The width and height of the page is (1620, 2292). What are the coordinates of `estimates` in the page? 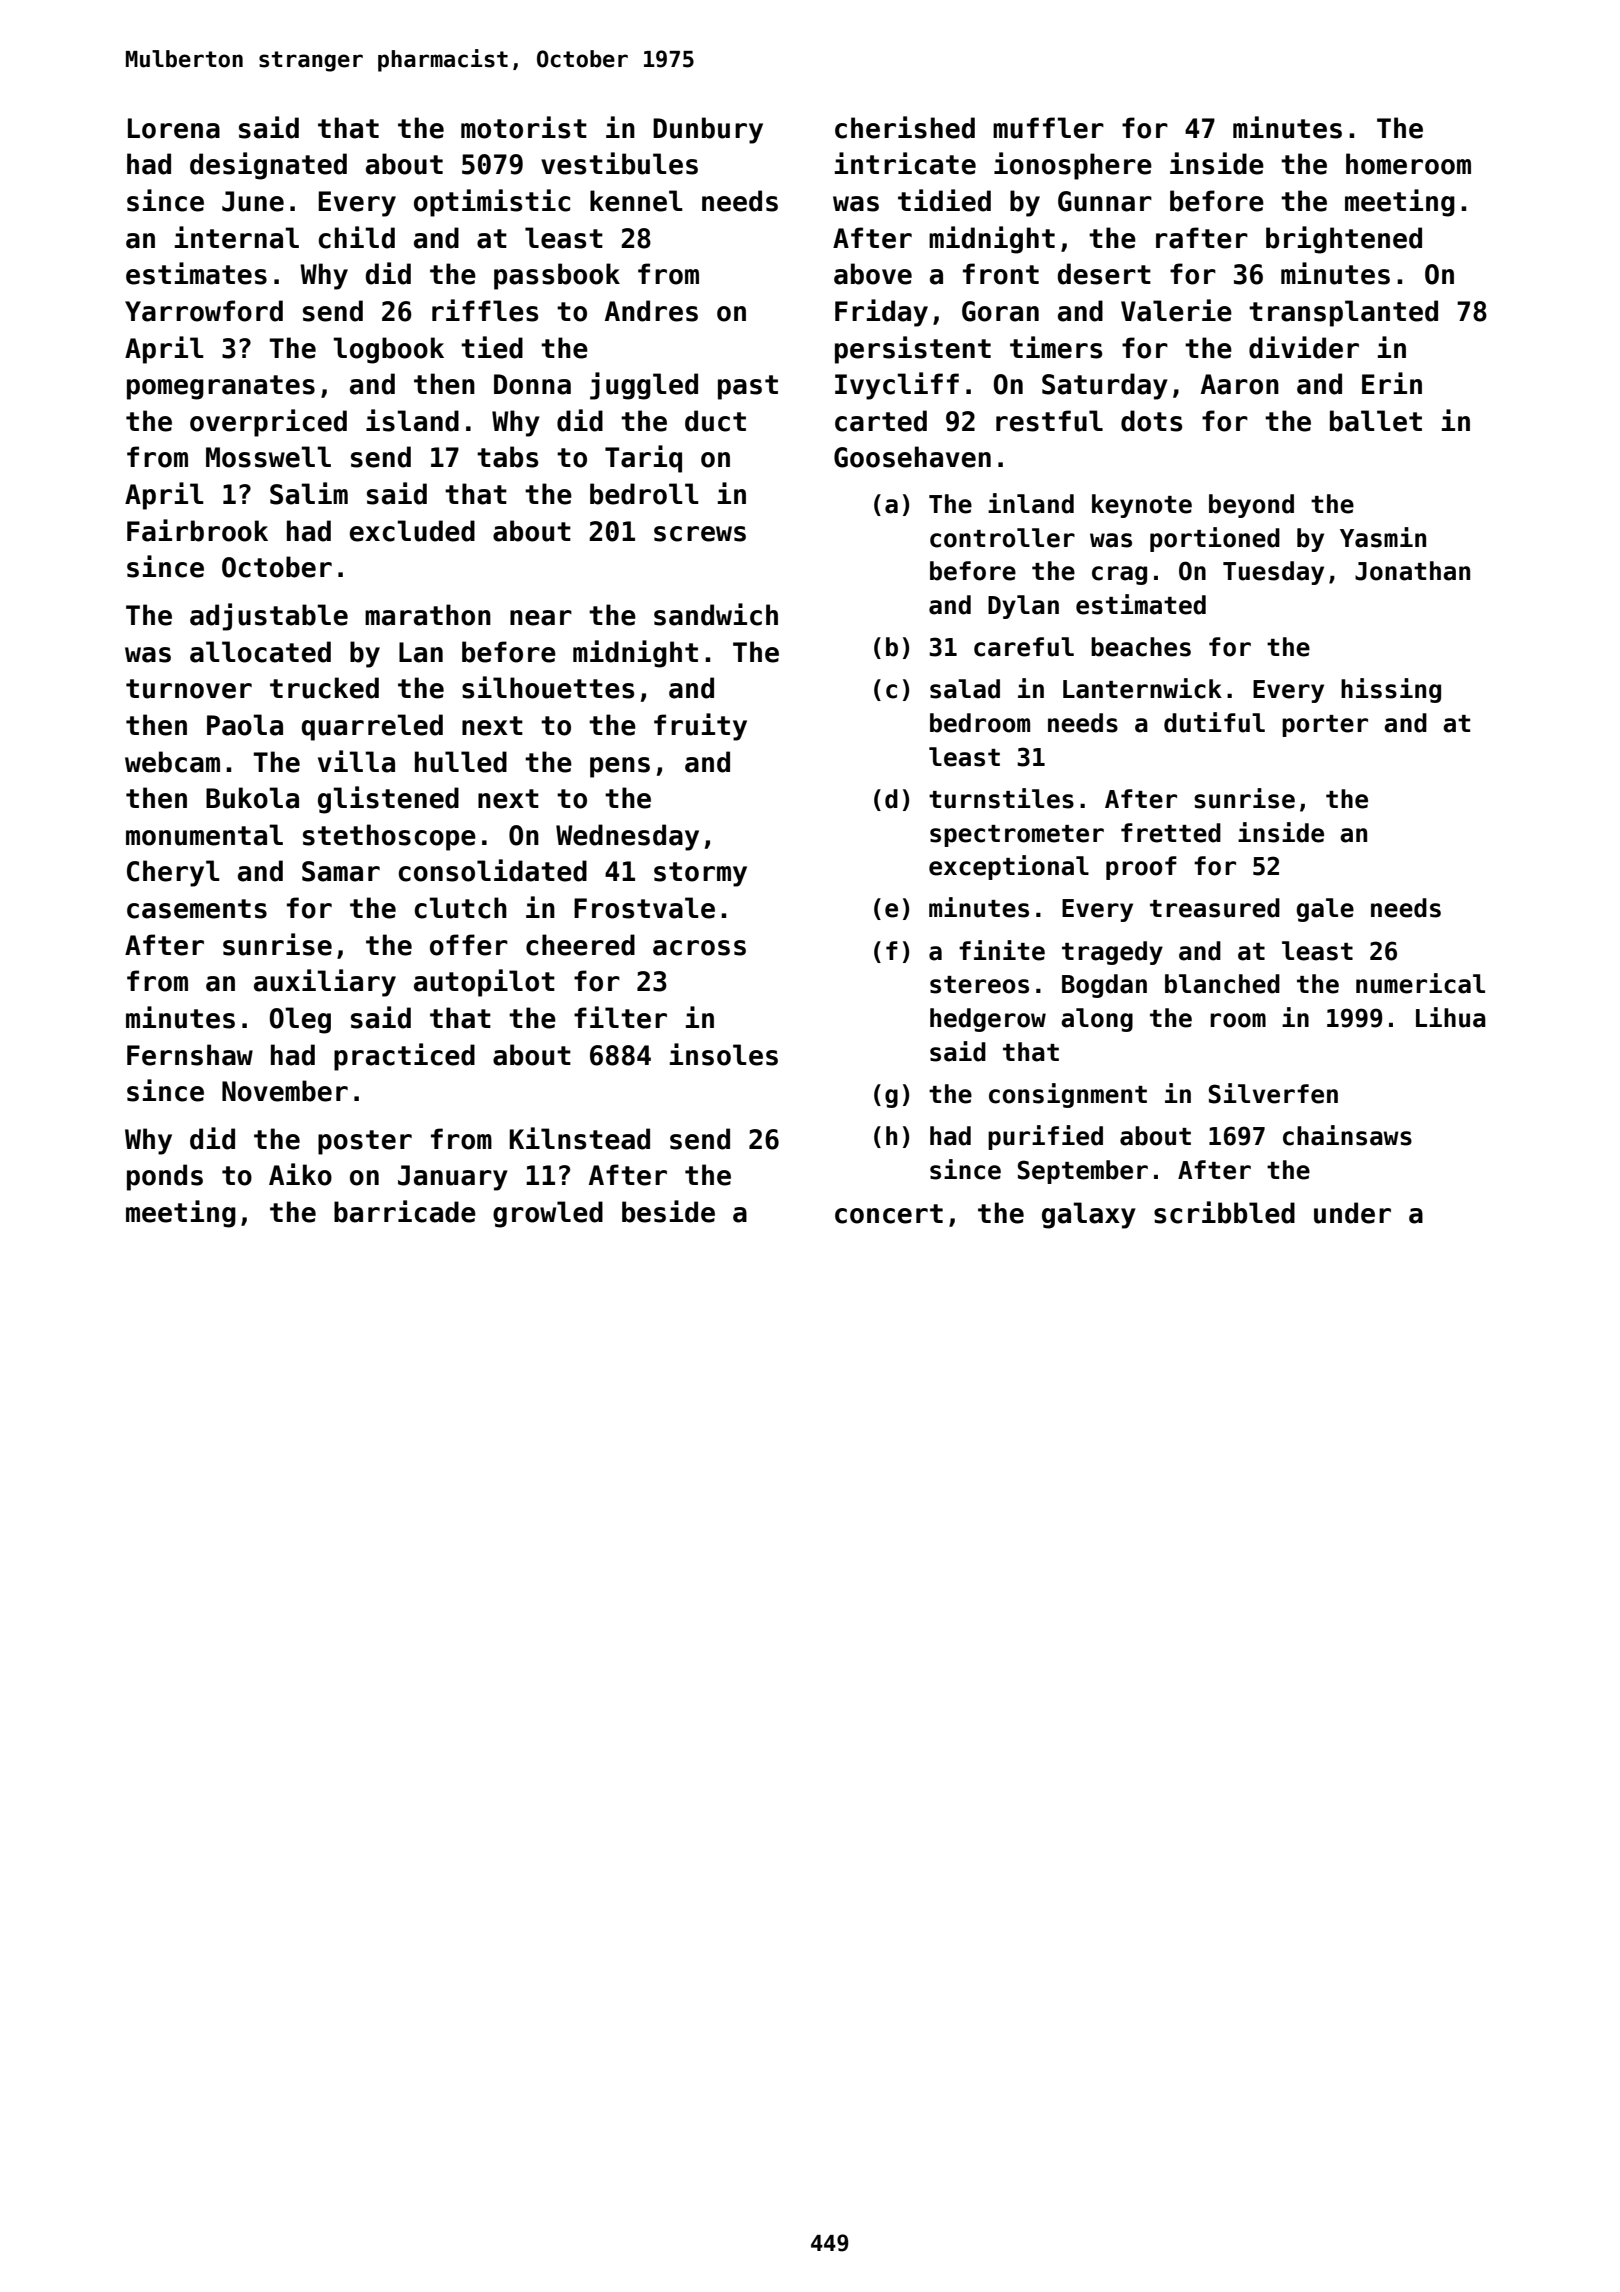 It's located at (196, 273).
